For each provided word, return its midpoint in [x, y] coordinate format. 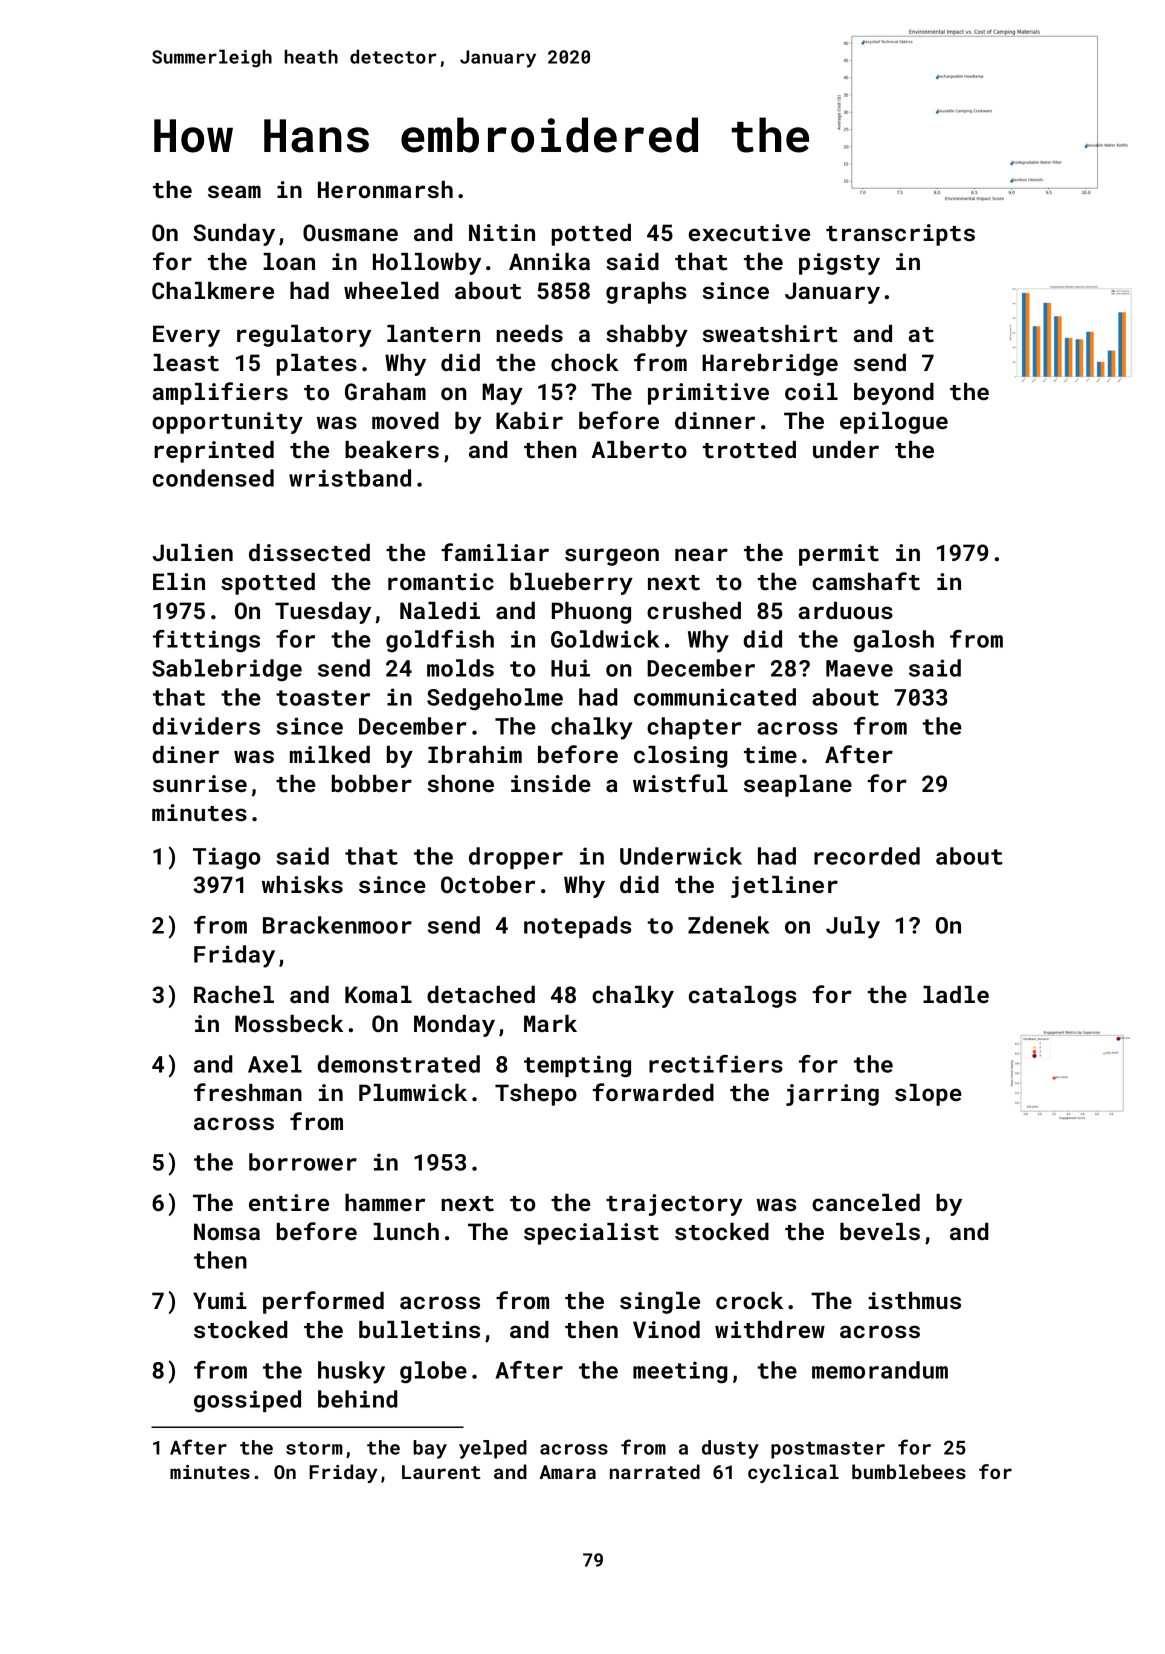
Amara [567, 1472]
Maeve [859, 668]
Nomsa [227, 1231]
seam [234, 191]
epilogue [894, 423]
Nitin [502, 232]
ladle [956, 994]
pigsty [839, 264]
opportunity [227, 423]
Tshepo [536, 1095]
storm [314, 1448]
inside [551, 783]
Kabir [529, 420]
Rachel [234, 994]
